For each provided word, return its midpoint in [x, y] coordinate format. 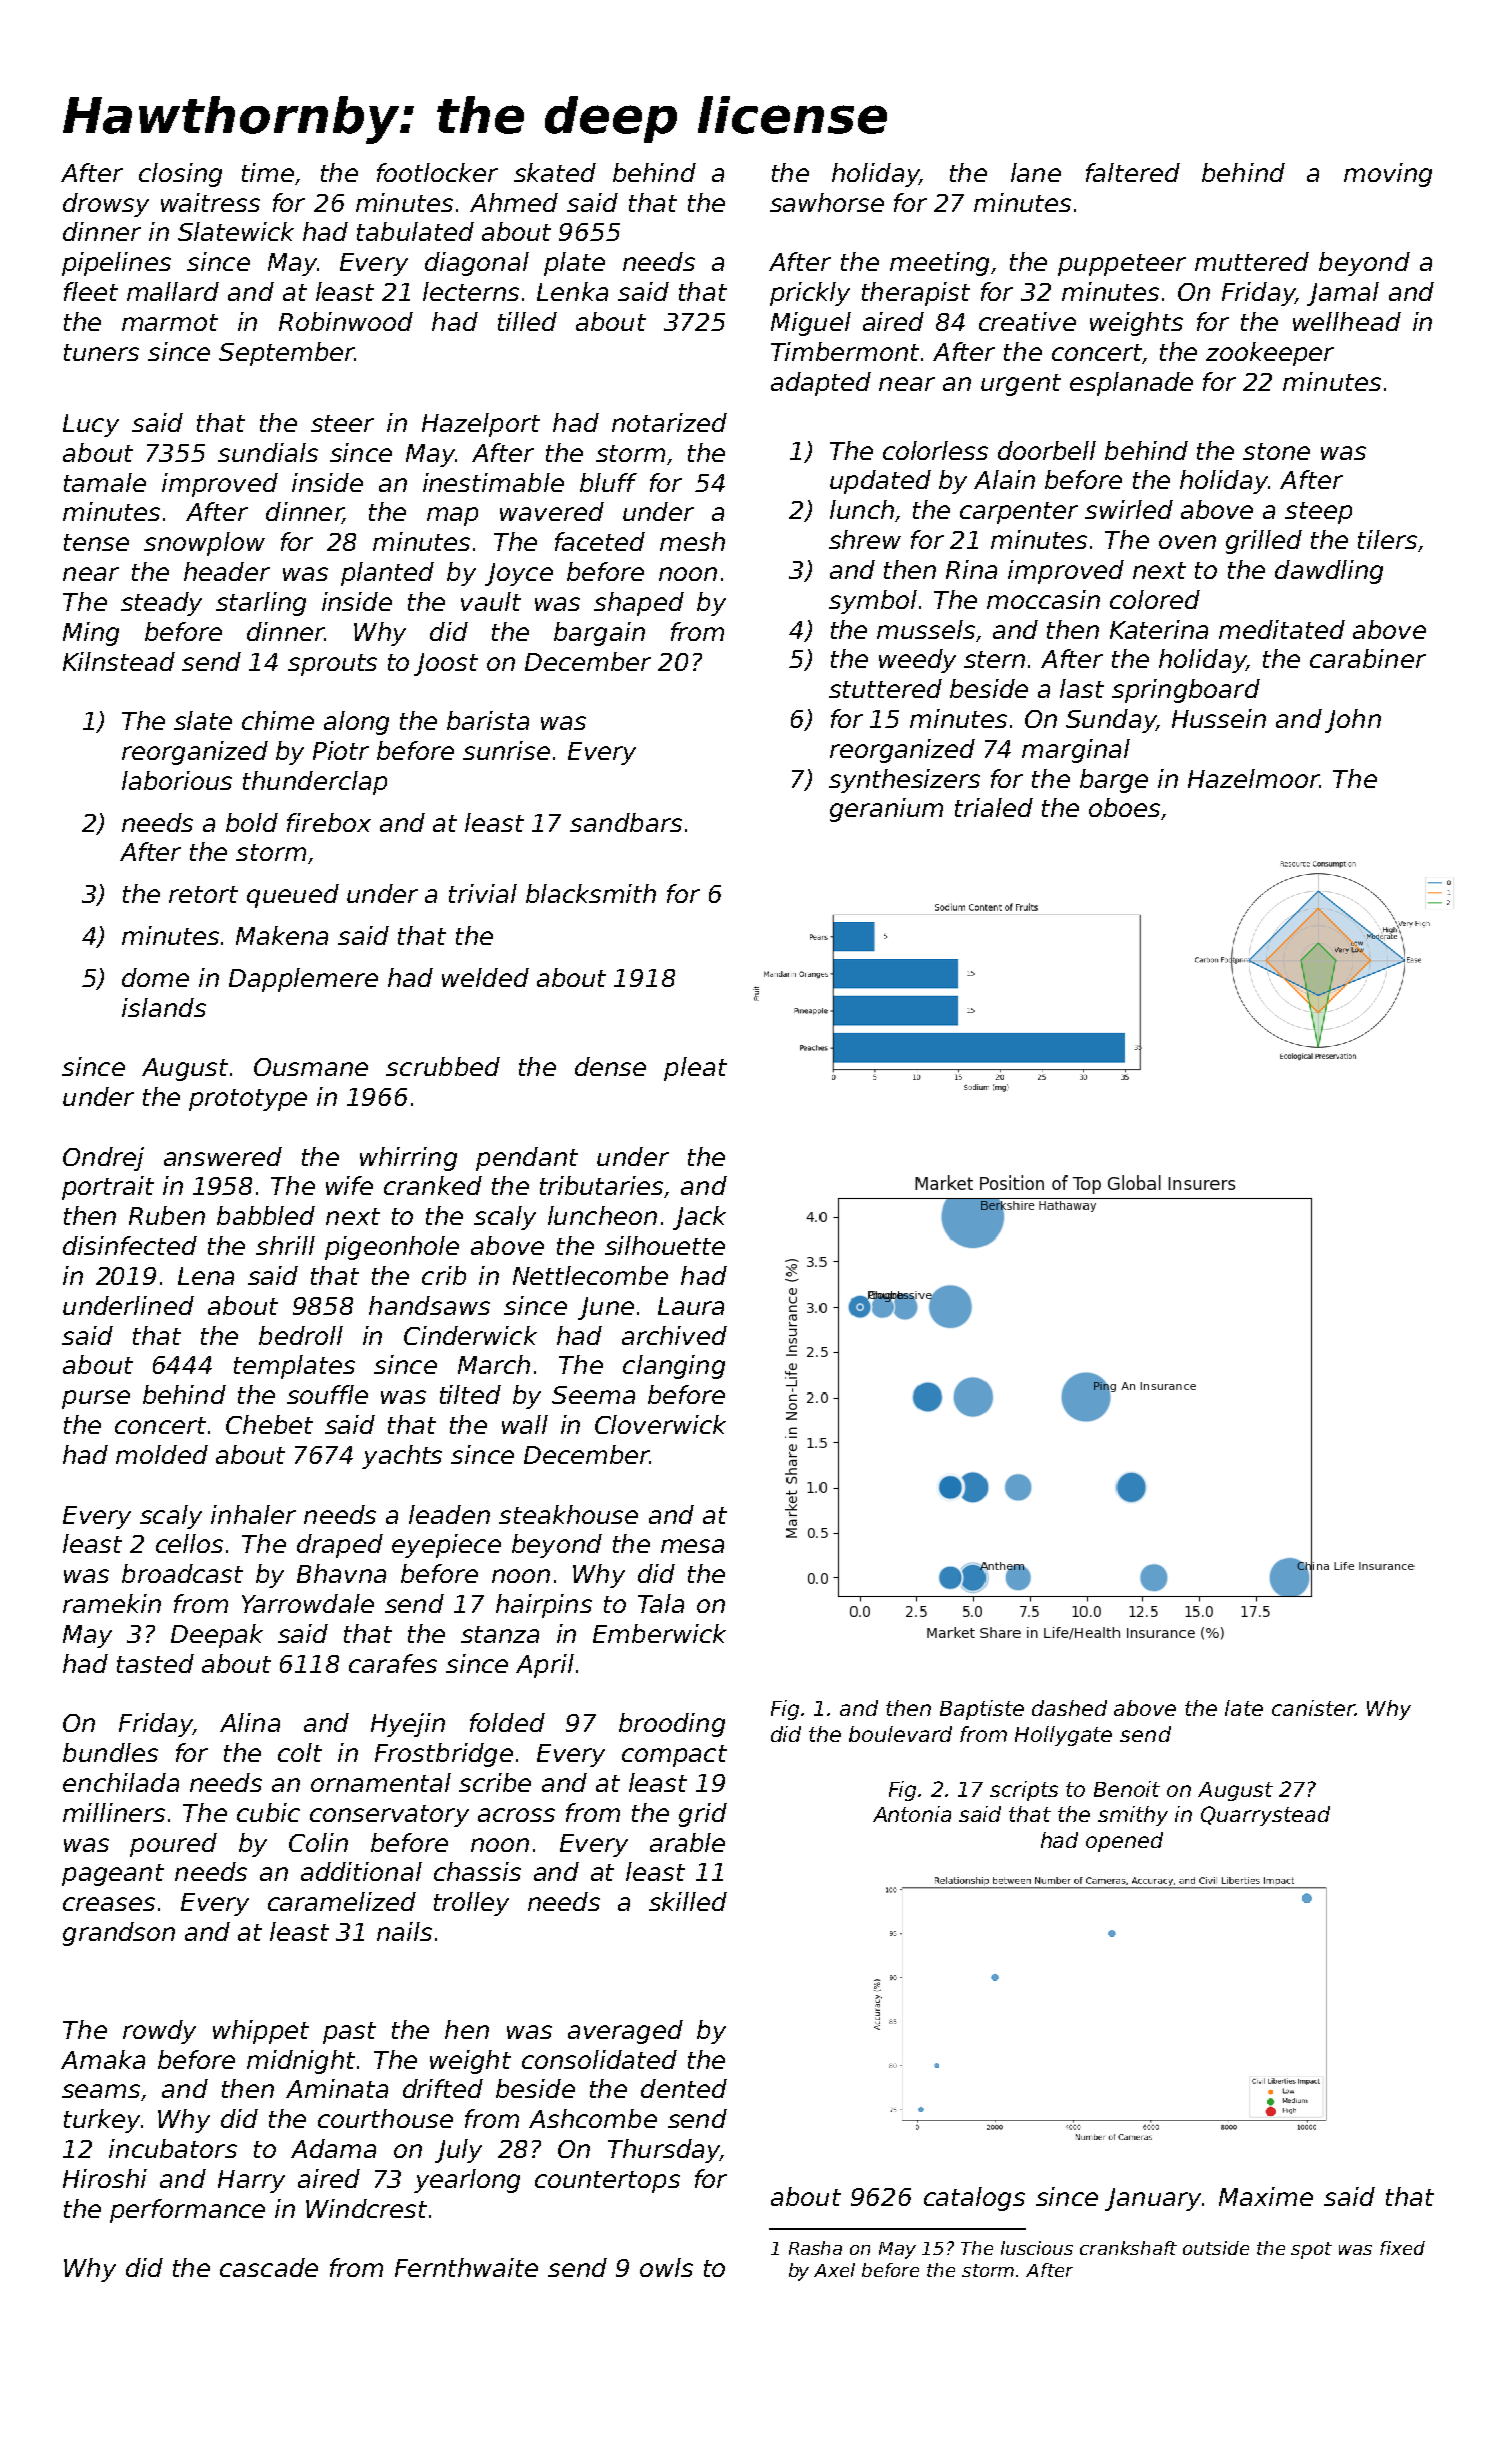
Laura [691, 1306]
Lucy [91, 425]
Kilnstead [119, 661]
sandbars [626, 822]
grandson [119, 1934]
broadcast [182, 1573]
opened [1124, 1842]
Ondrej [103, 1159]
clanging [674, 1367]
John [1353, 721]
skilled [688, 1901]
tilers [1387, 539]
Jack [699, 1218]
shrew [865, 539]
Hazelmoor [1253, 778]
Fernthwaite [466, 2267]
